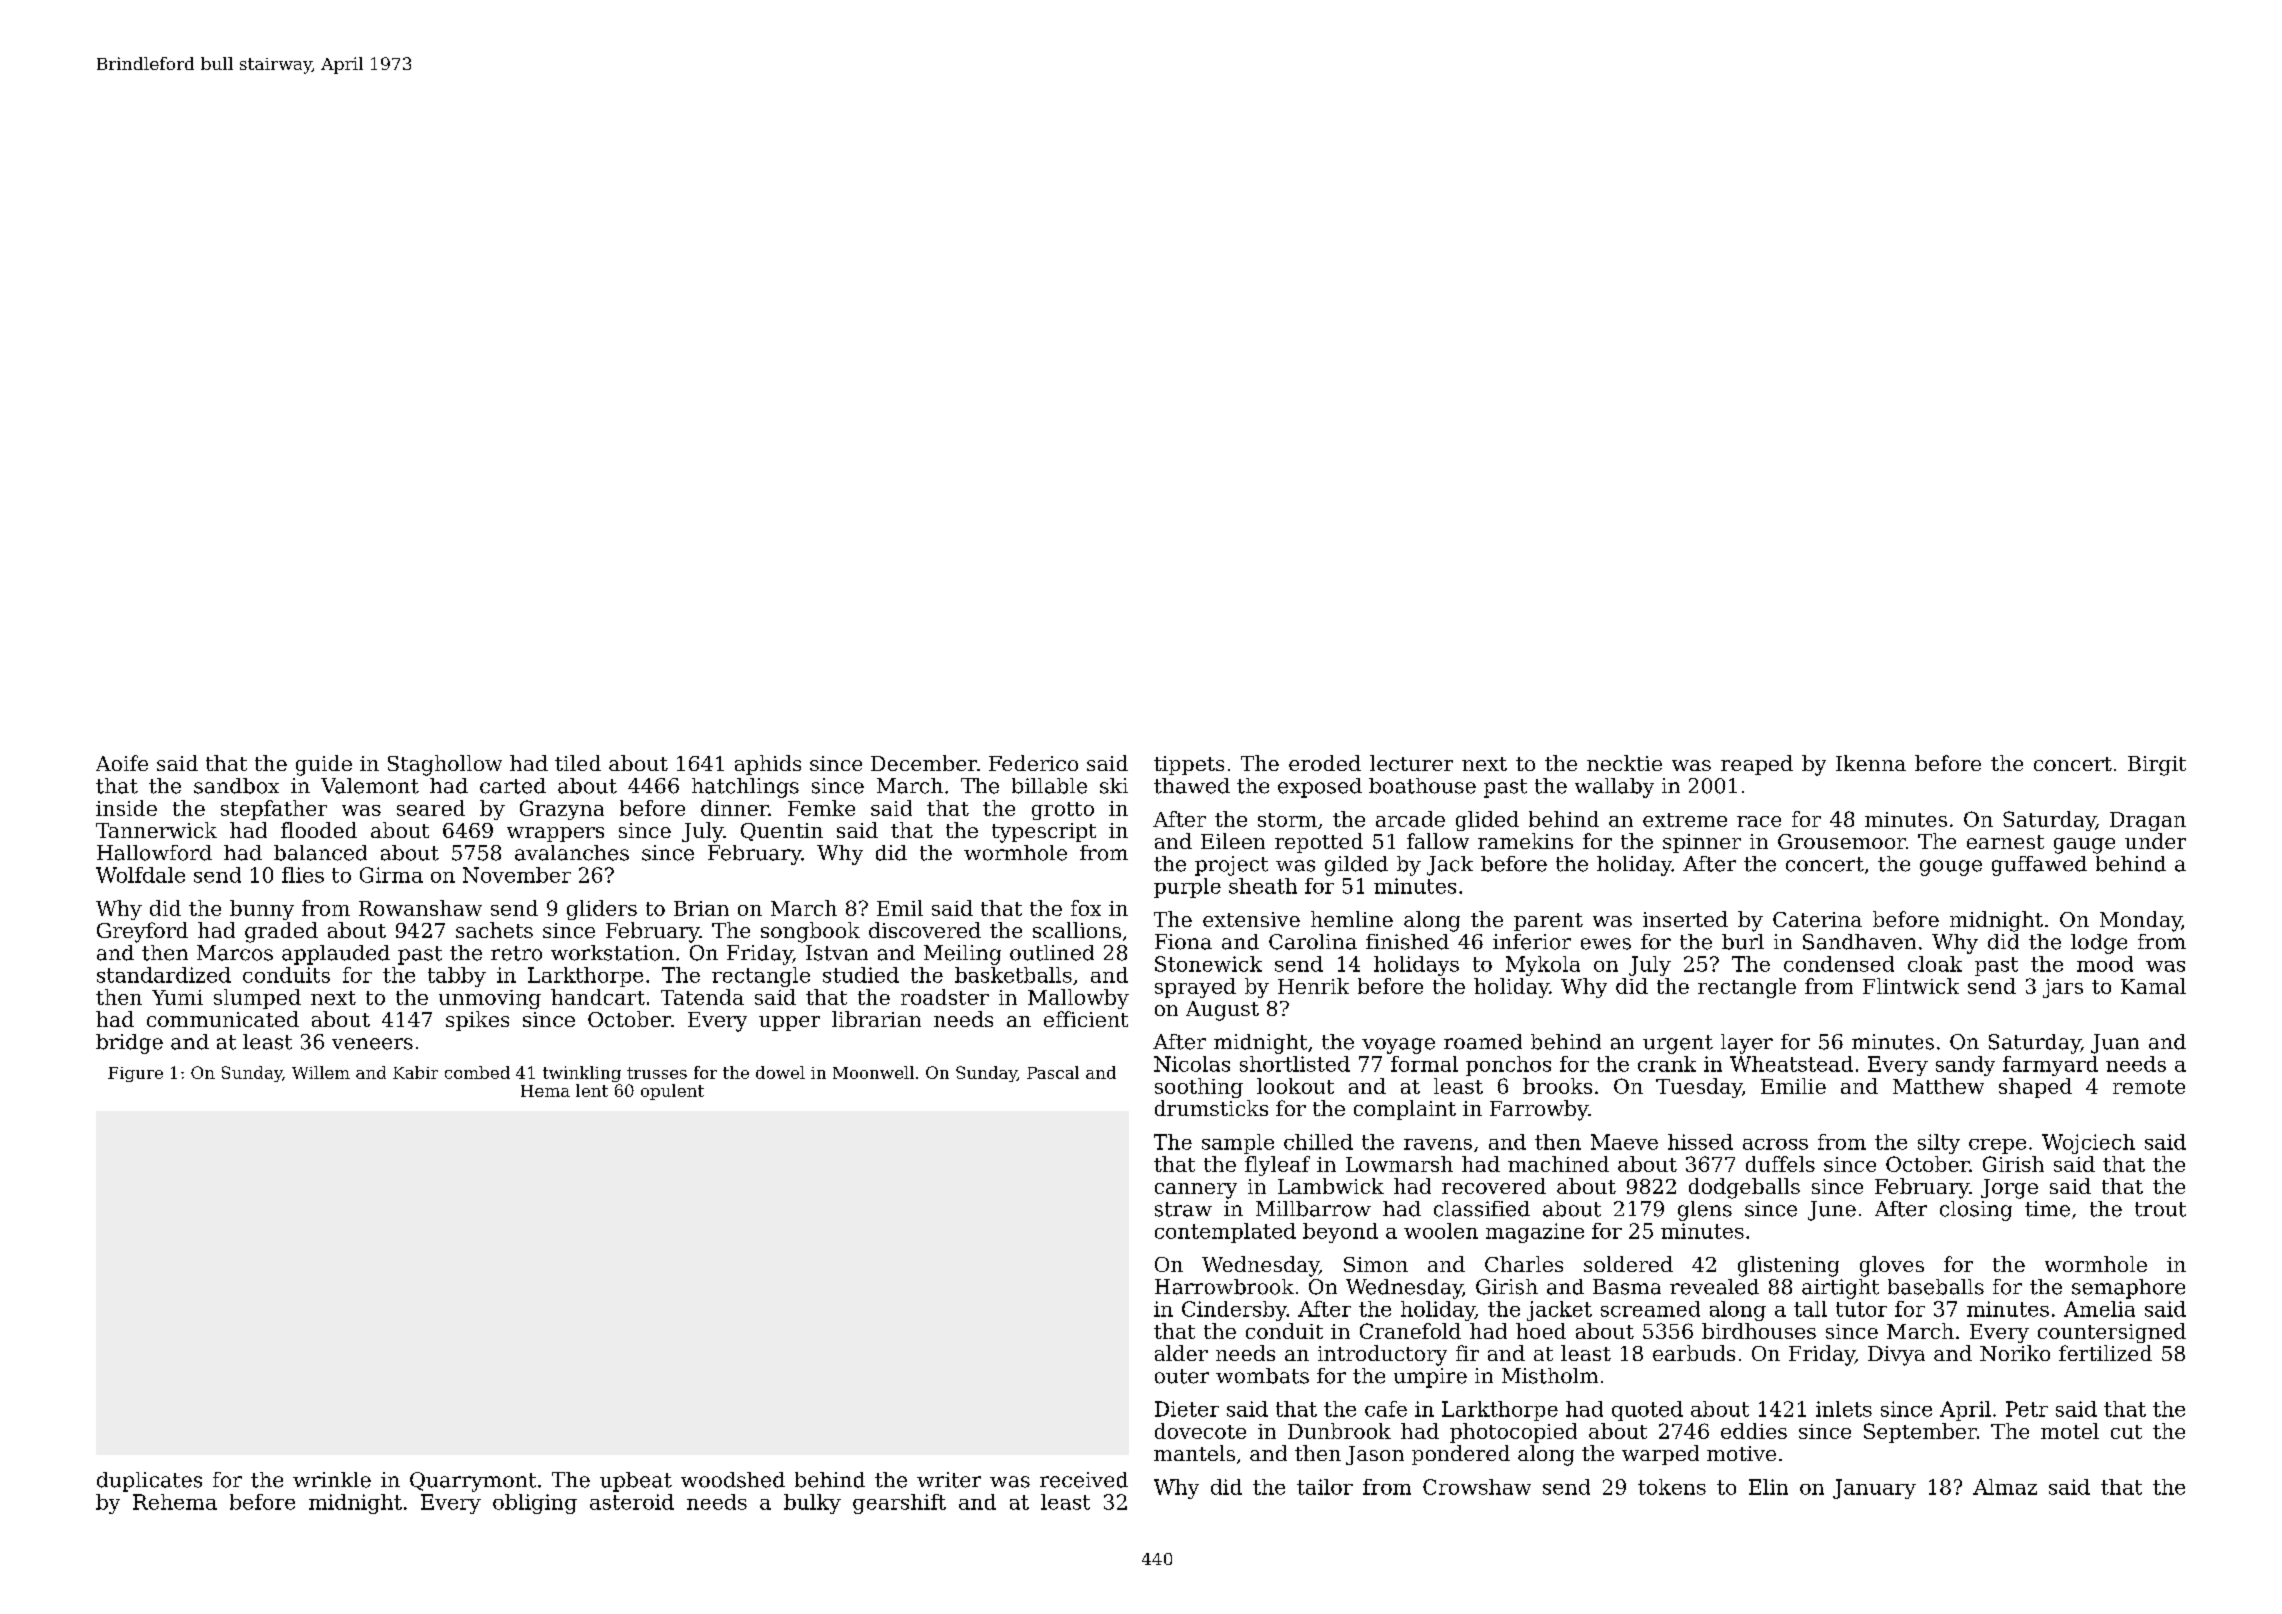  What do you see at coordinates (1461, 1455) in the screenshot?
I see `pondered` at bounding box center [1461, 1455].
